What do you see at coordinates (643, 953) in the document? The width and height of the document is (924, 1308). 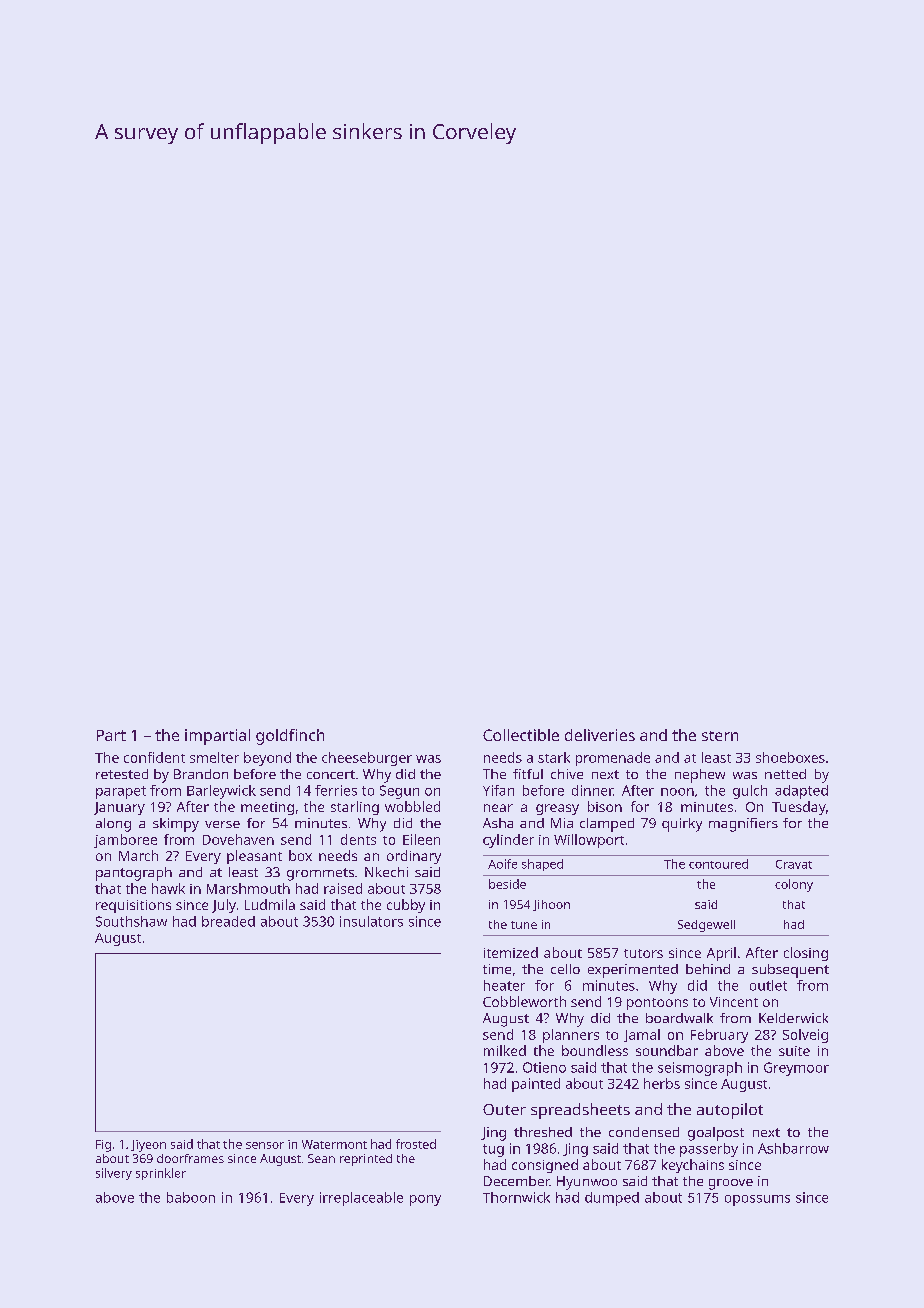 I see `tutors` at bounding box center [643, 953].
